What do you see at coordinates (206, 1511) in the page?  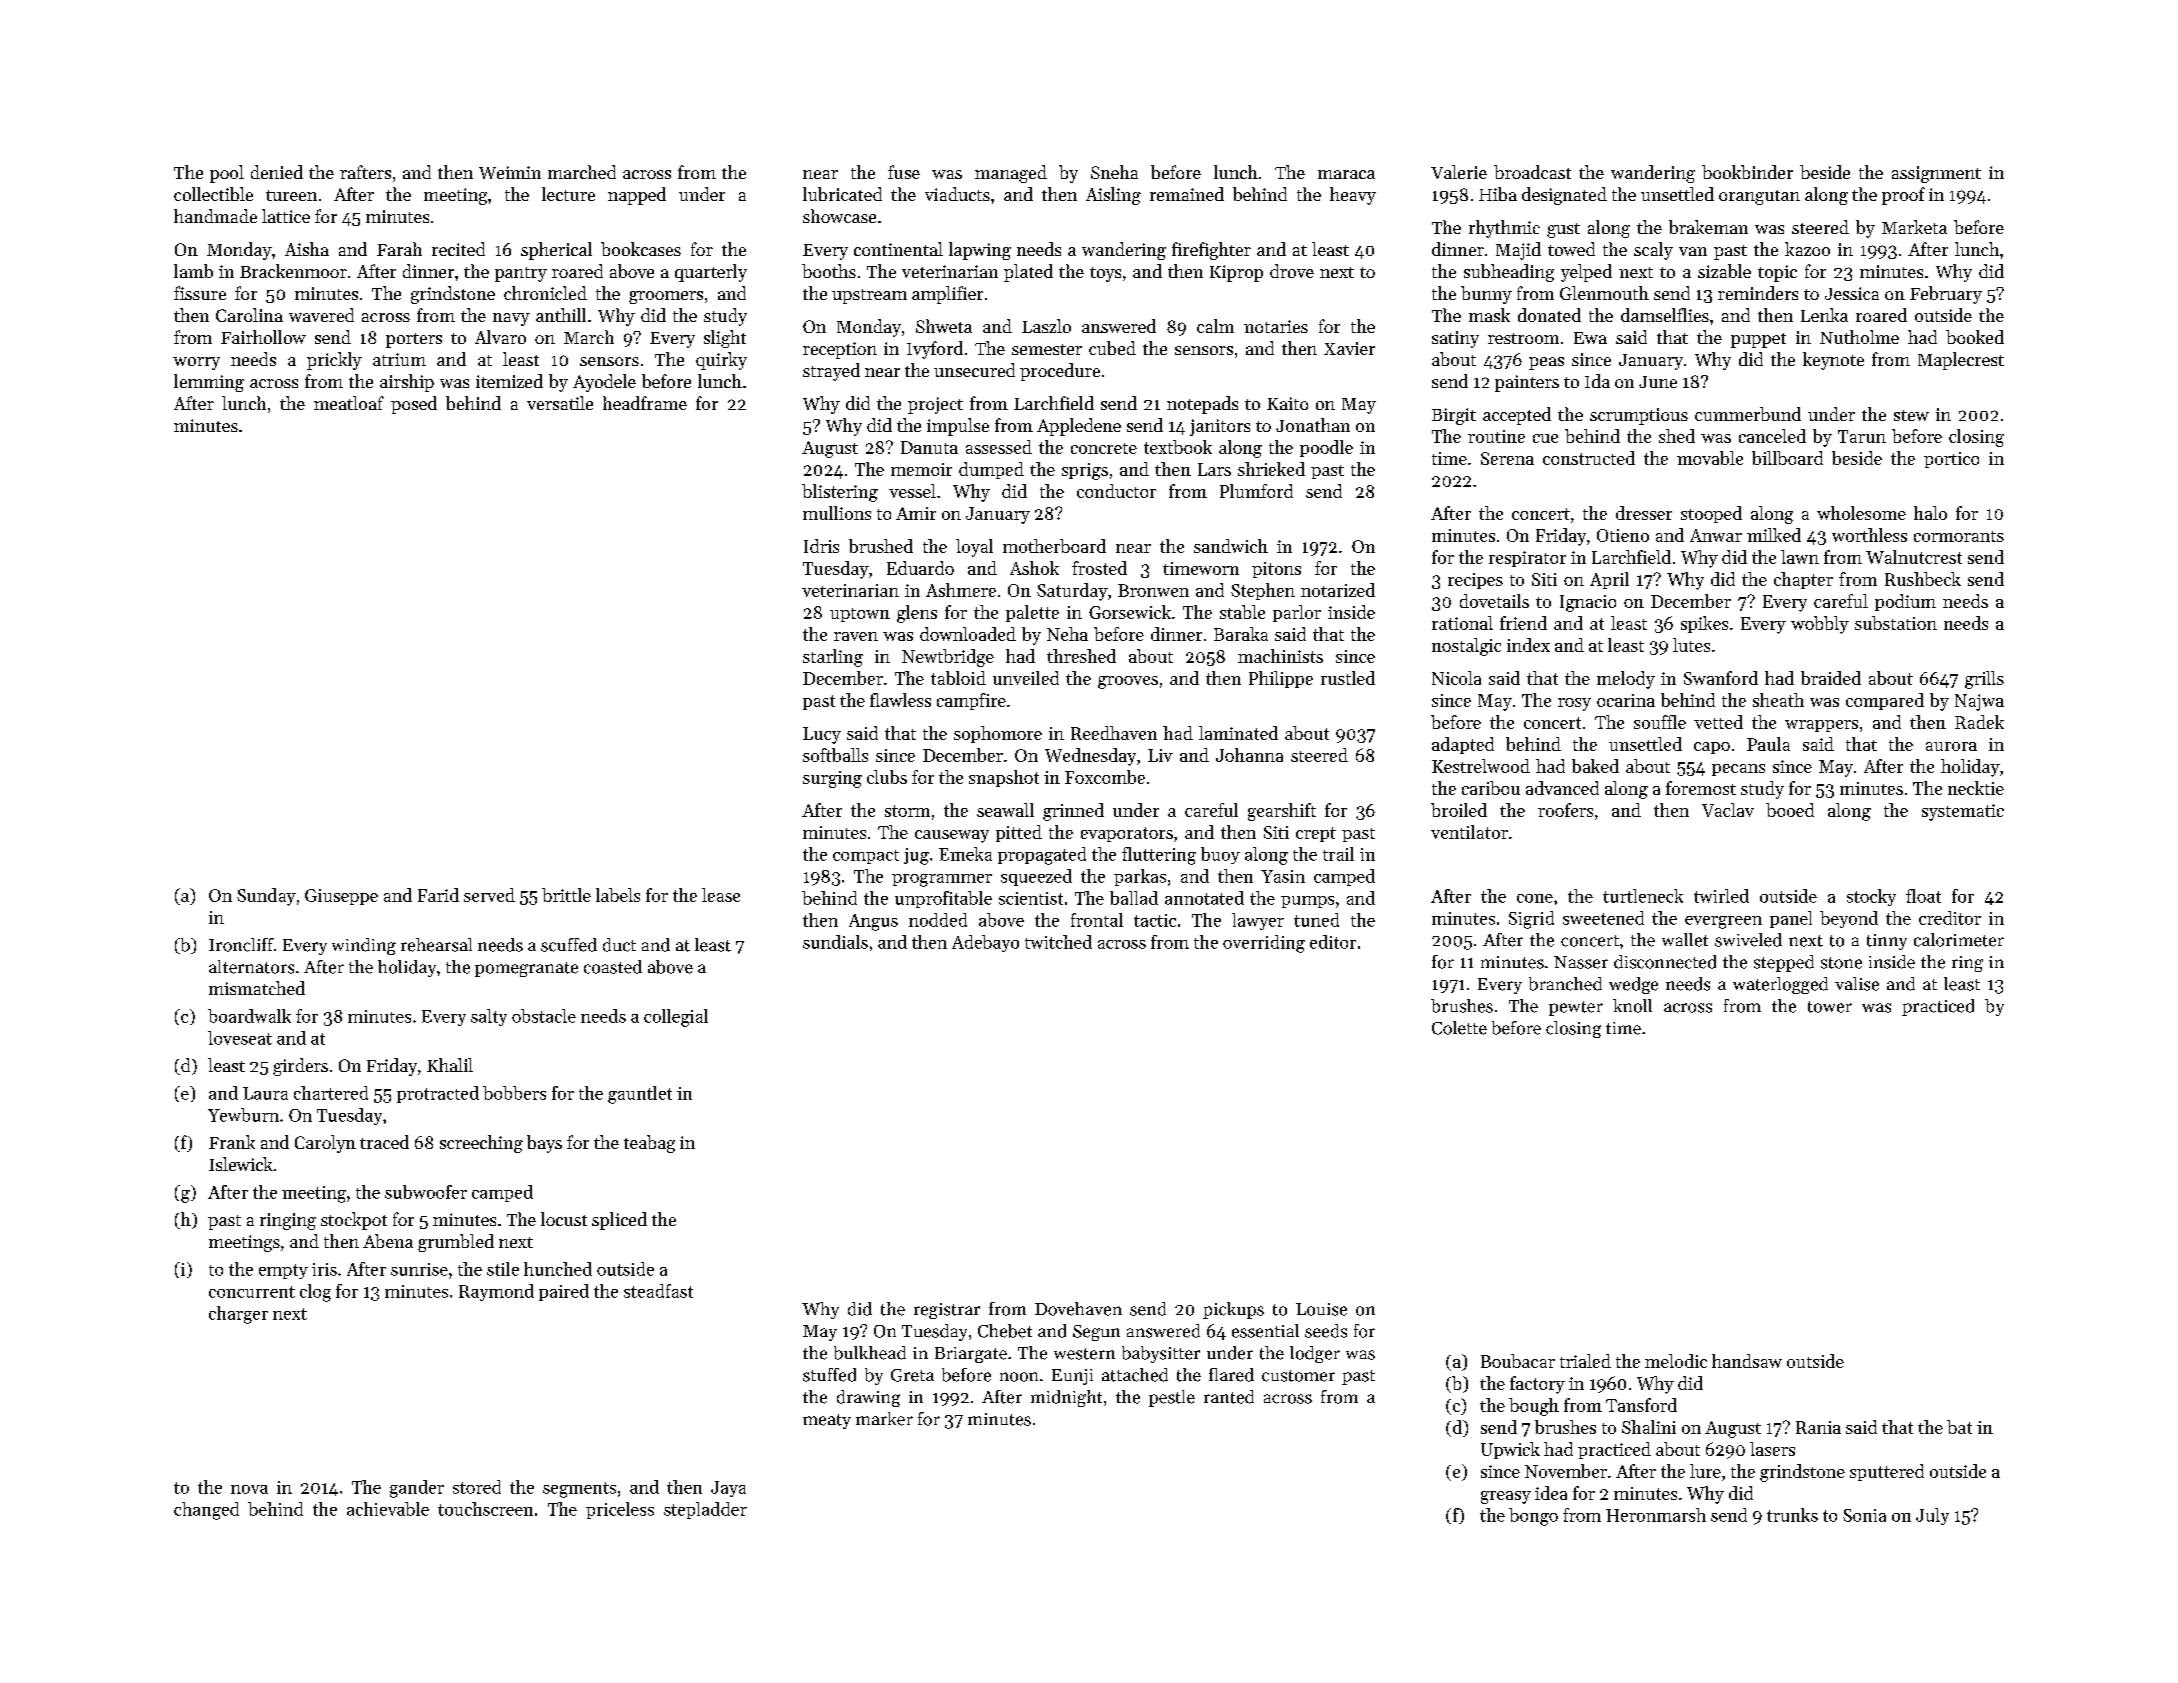 I see `changed` at bounding box center [206, 1511].
